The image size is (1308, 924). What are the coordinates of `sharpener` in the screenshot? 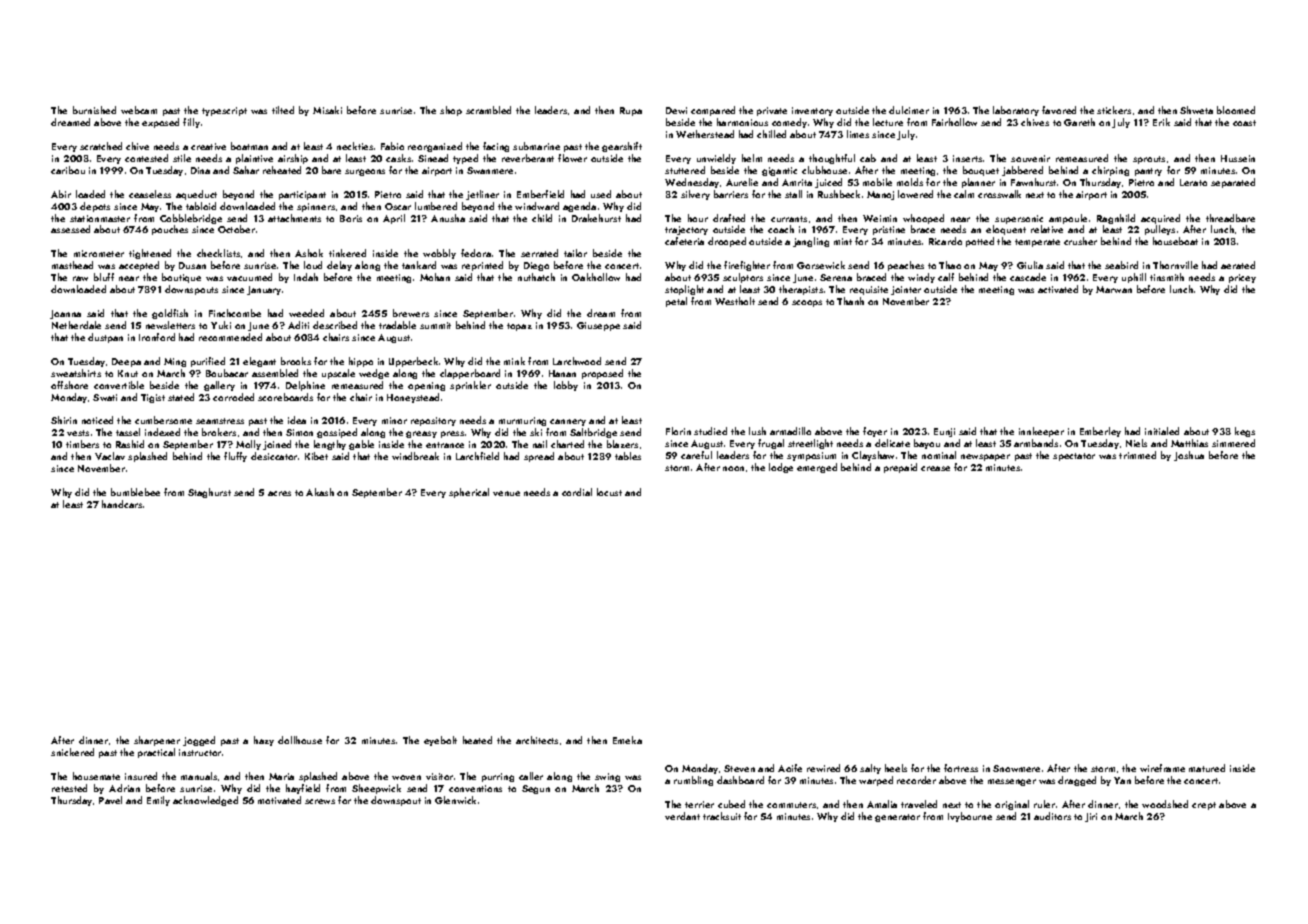 It's located at (157, 741).
